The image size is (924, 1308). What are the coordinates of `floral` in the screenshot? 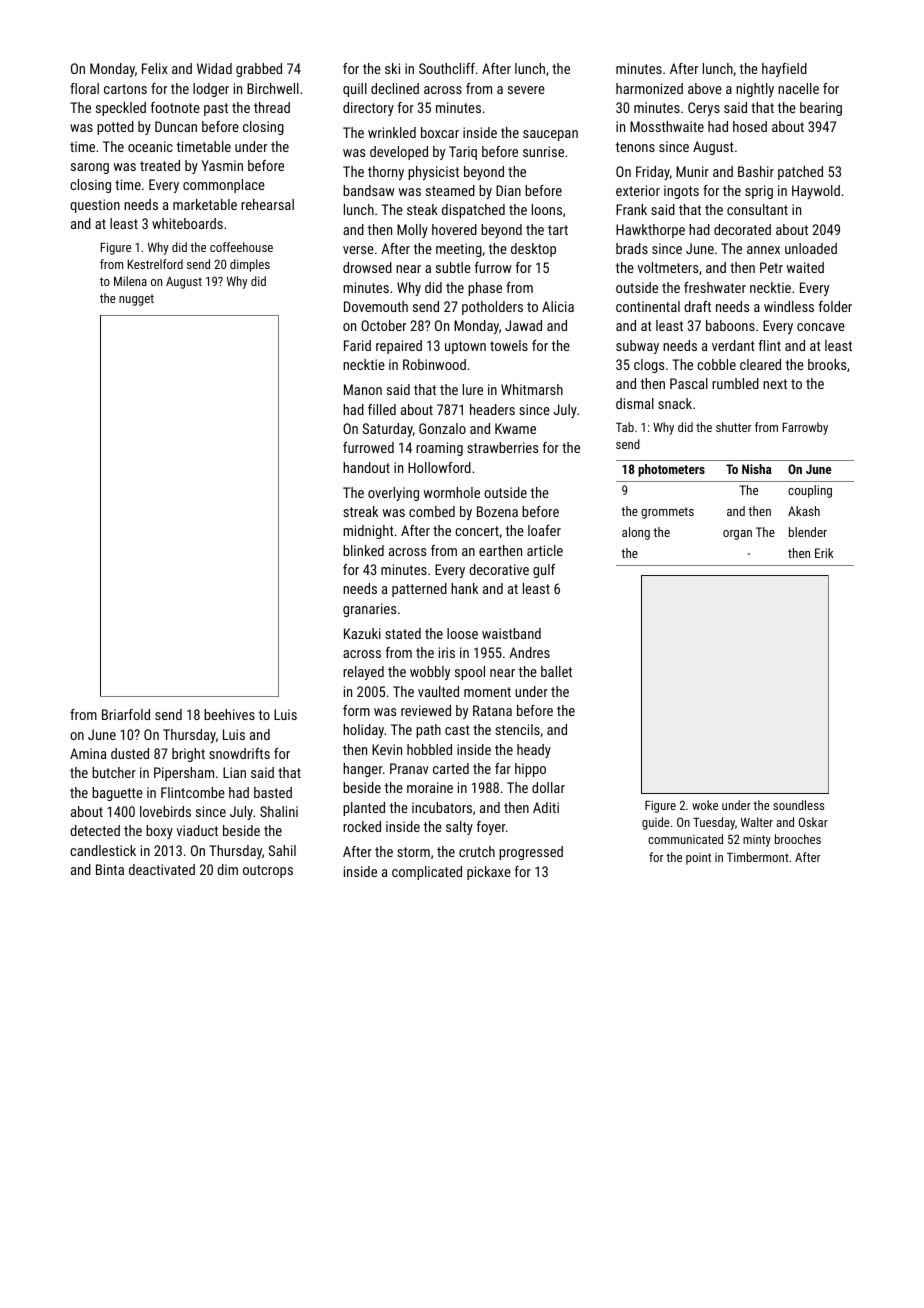 It's located at (84, 88).
